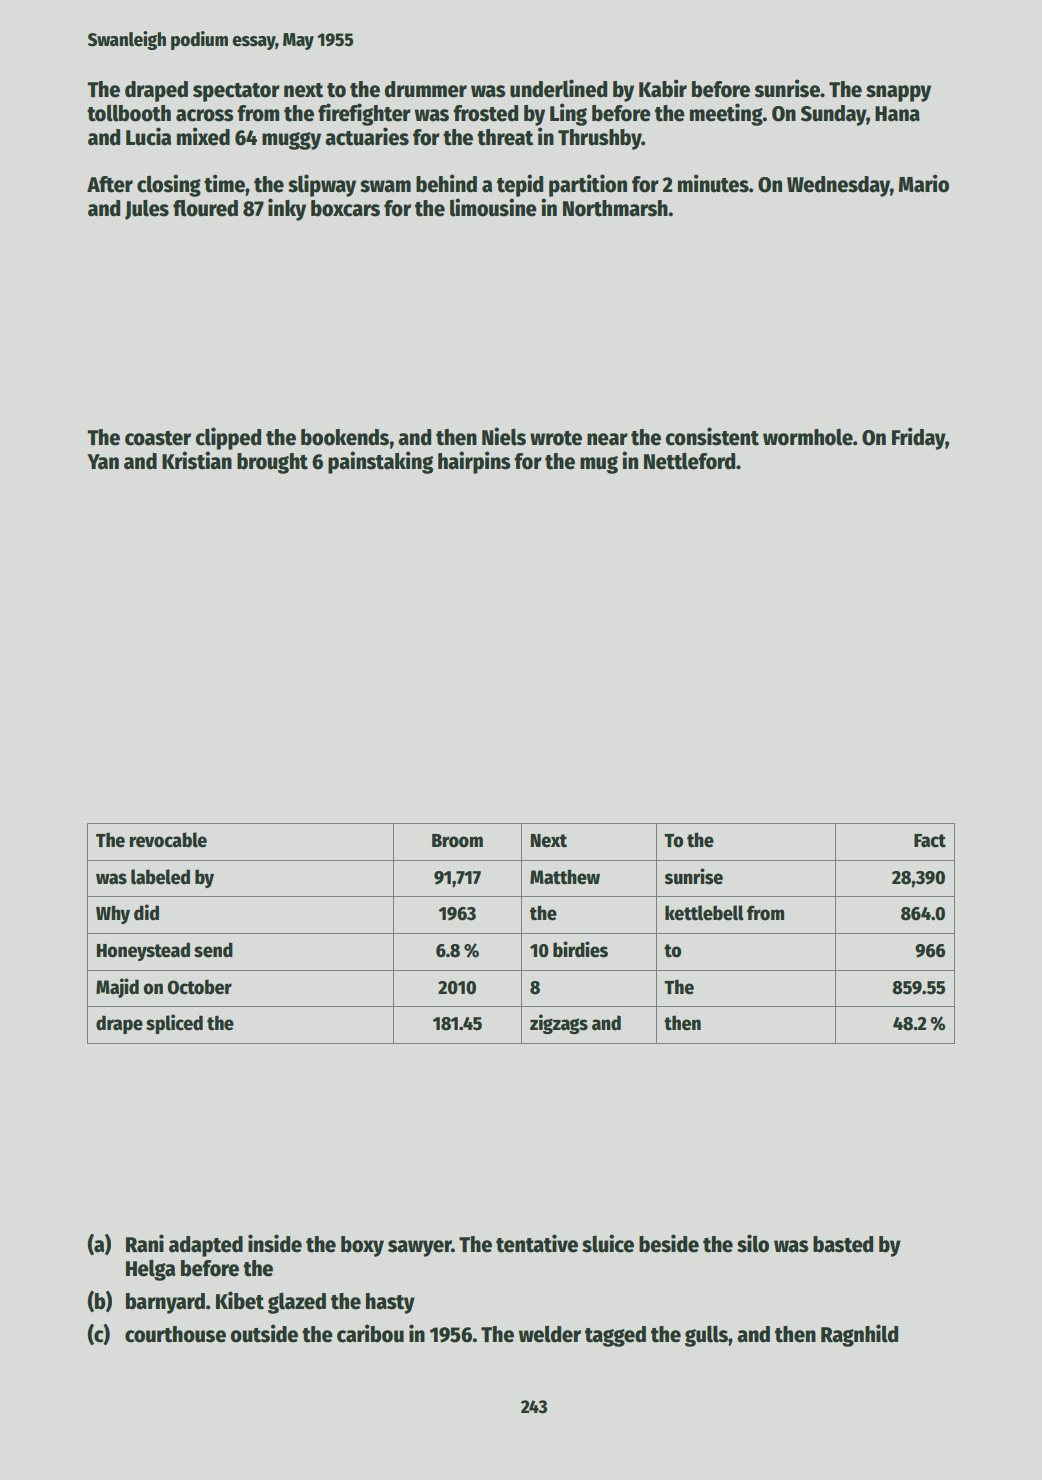  Describe the element at coordinates (113, 914) in the page. I see `Why` at that location.
